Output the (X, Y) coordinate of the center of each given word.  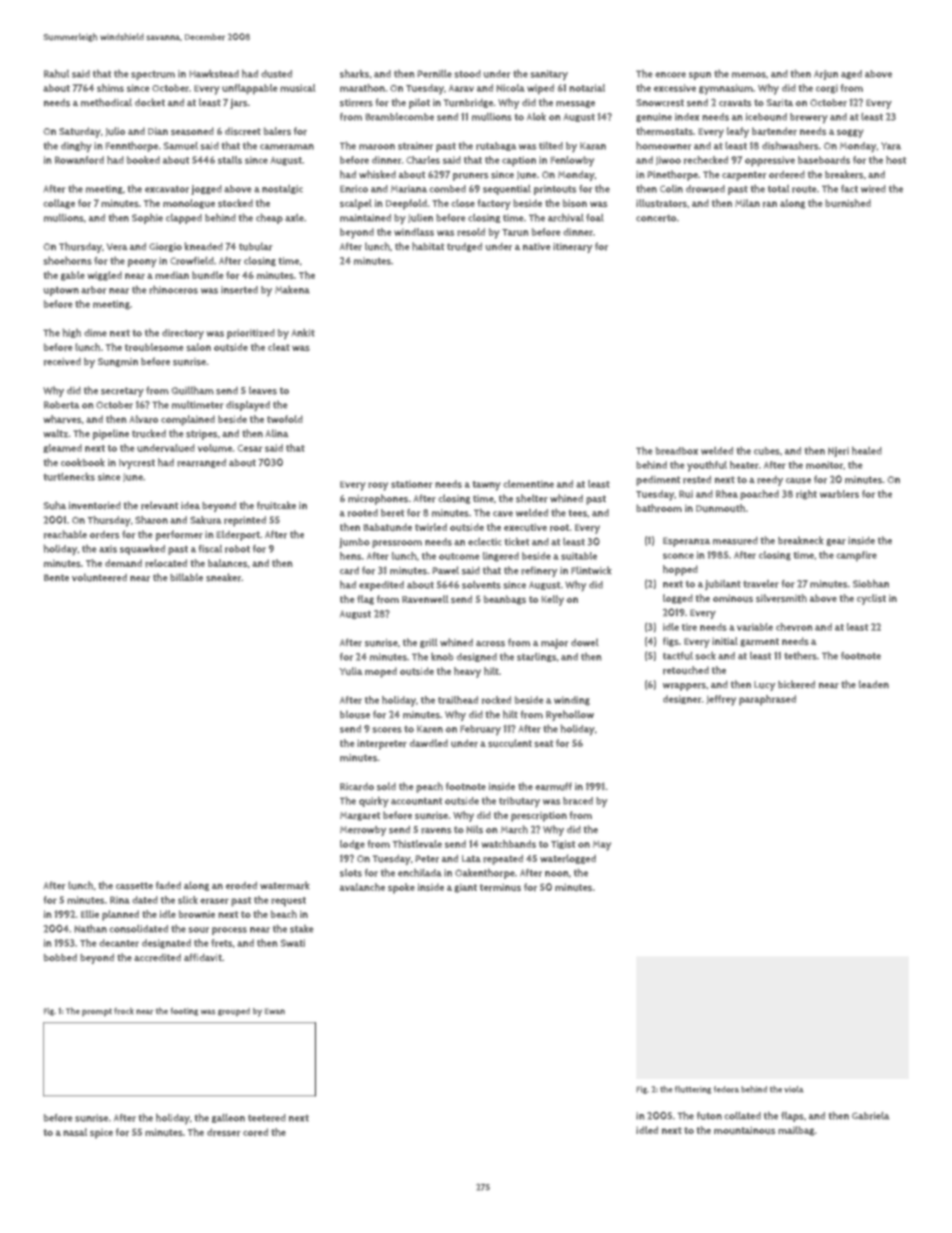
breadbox (677, 451)
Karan (593, 146)
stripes (201, 435)
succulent (510, 743)
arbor (93, 290)
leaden (874, 684)
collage (59, 204)
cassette (134, 886)
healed (867, 451)
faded (168, 885)
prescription (539, 816)
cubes (767, 451)
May (602, 846)
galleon (228, 1118)
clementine (528, 484)
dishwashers (790, 146)
